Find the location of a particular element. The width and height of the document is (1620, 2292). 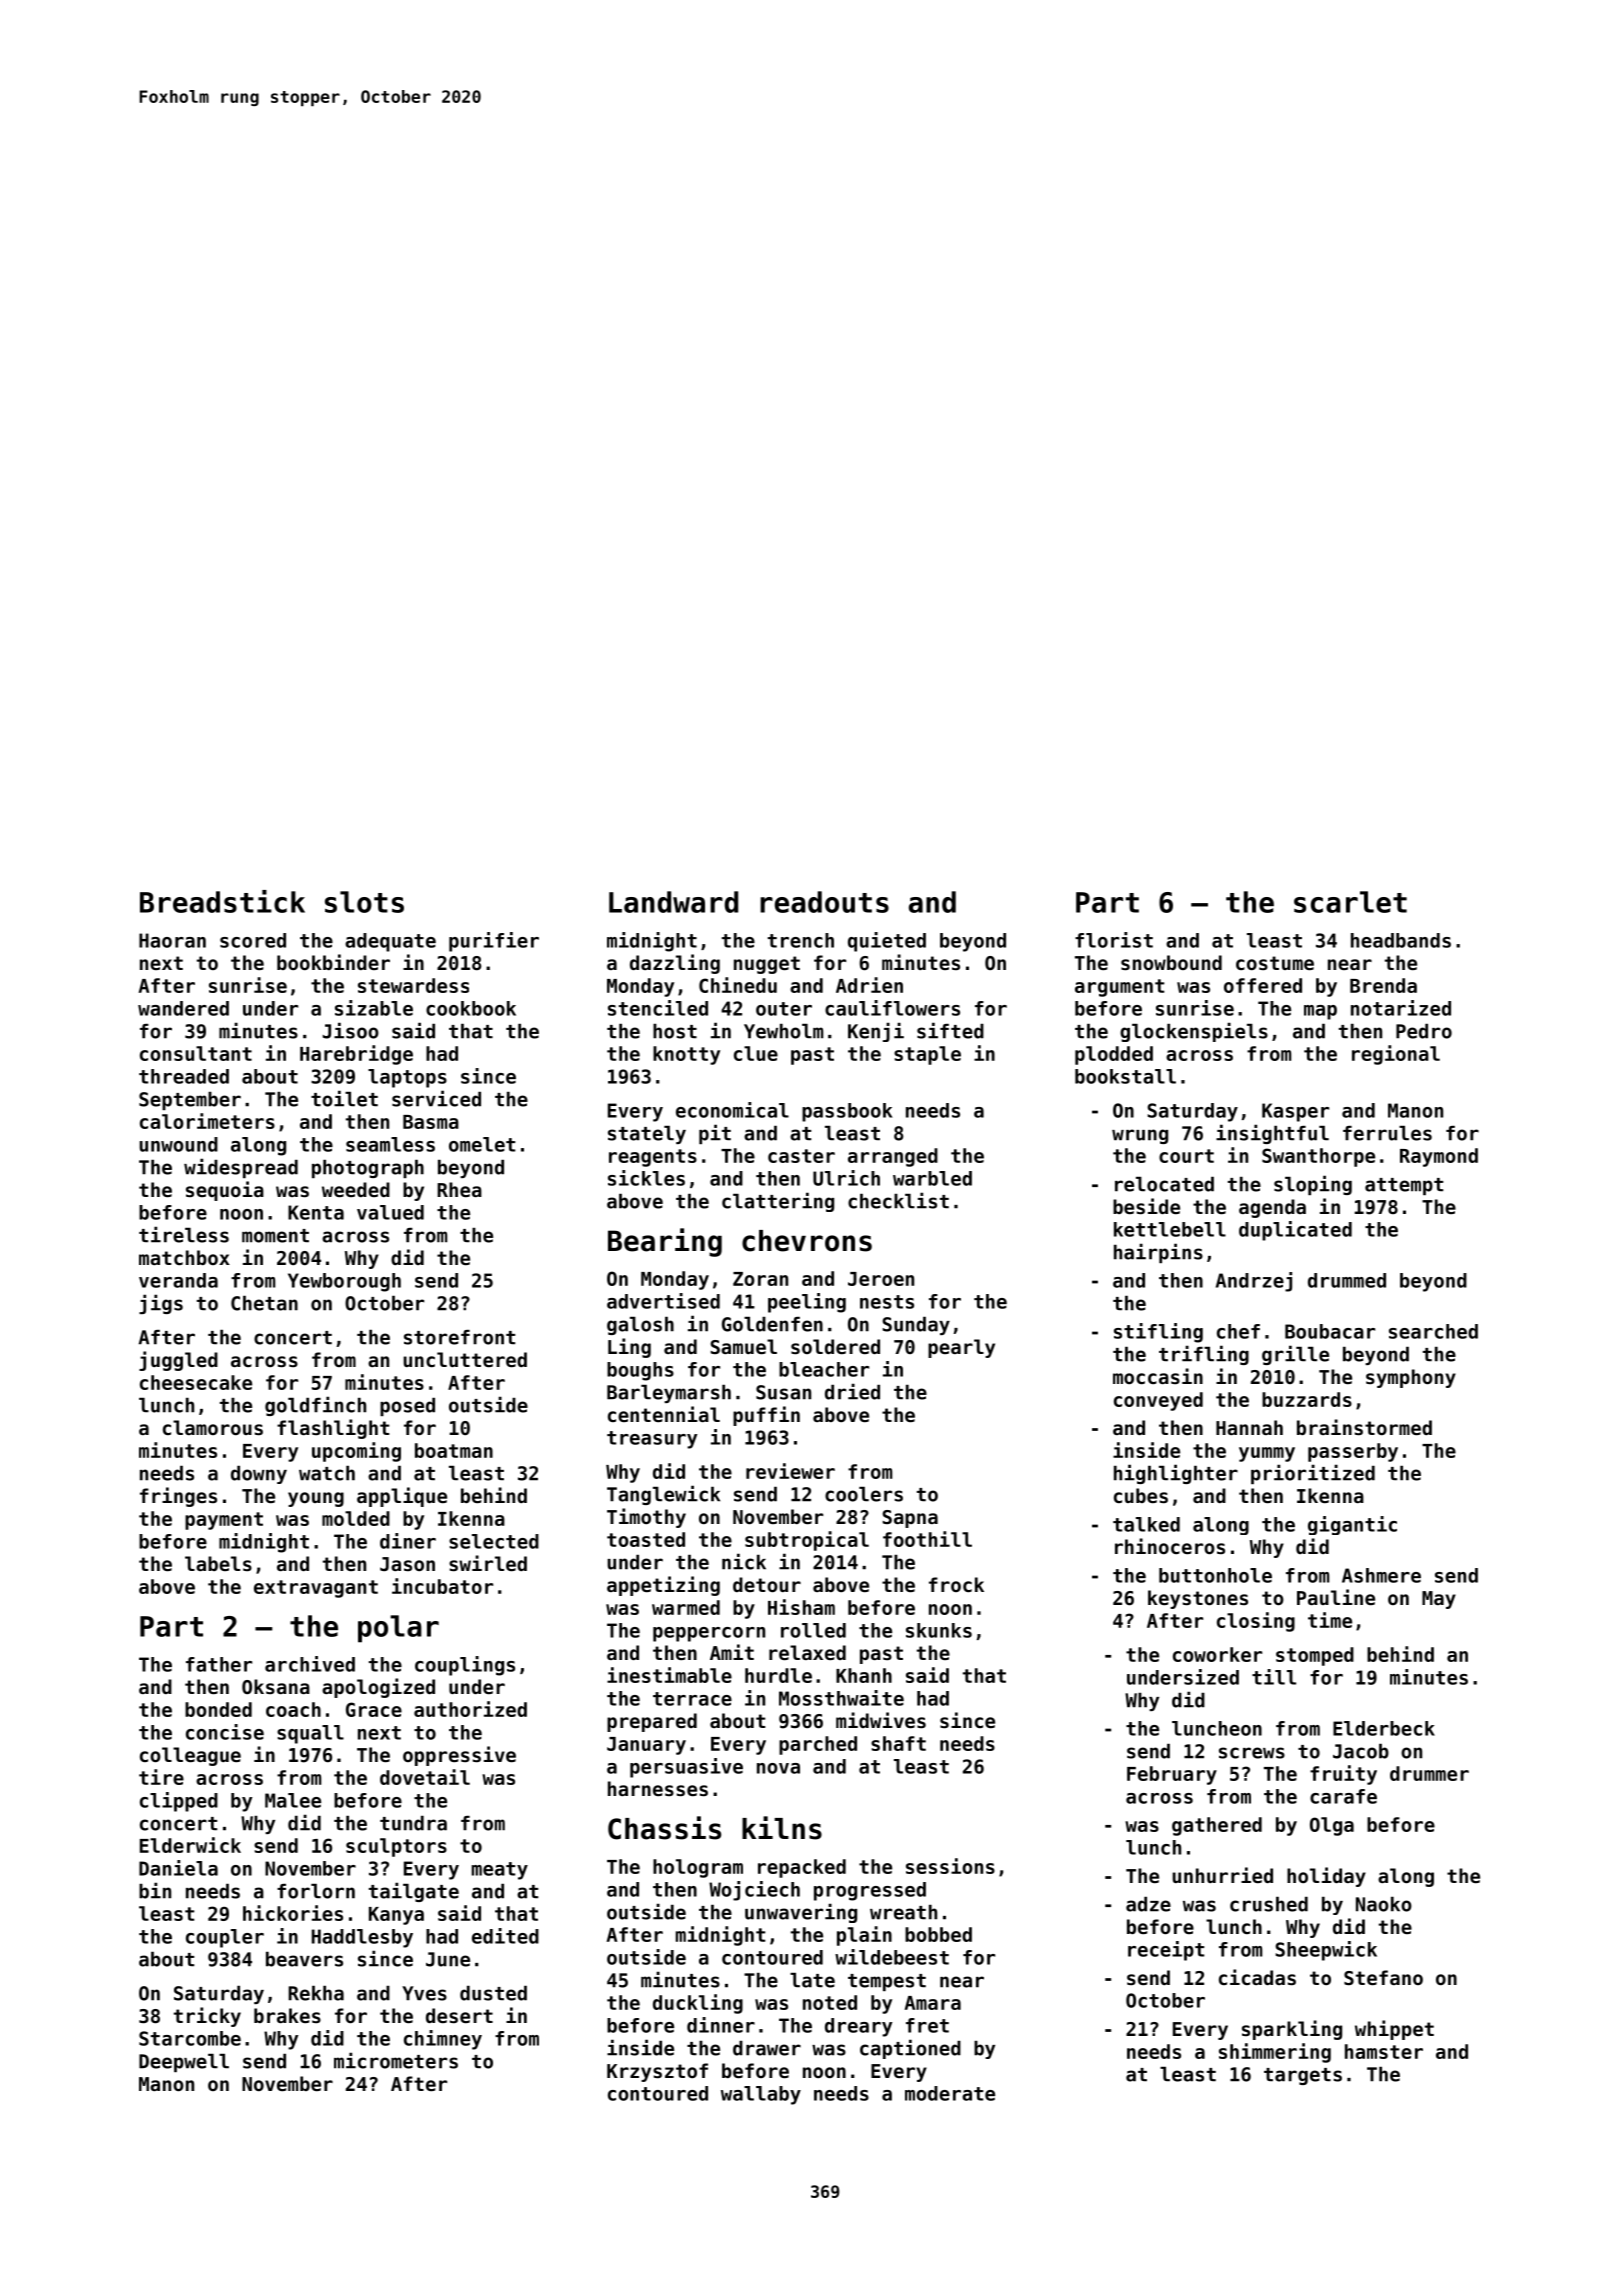

Jeroen is located at coordinates (881, 1279).
